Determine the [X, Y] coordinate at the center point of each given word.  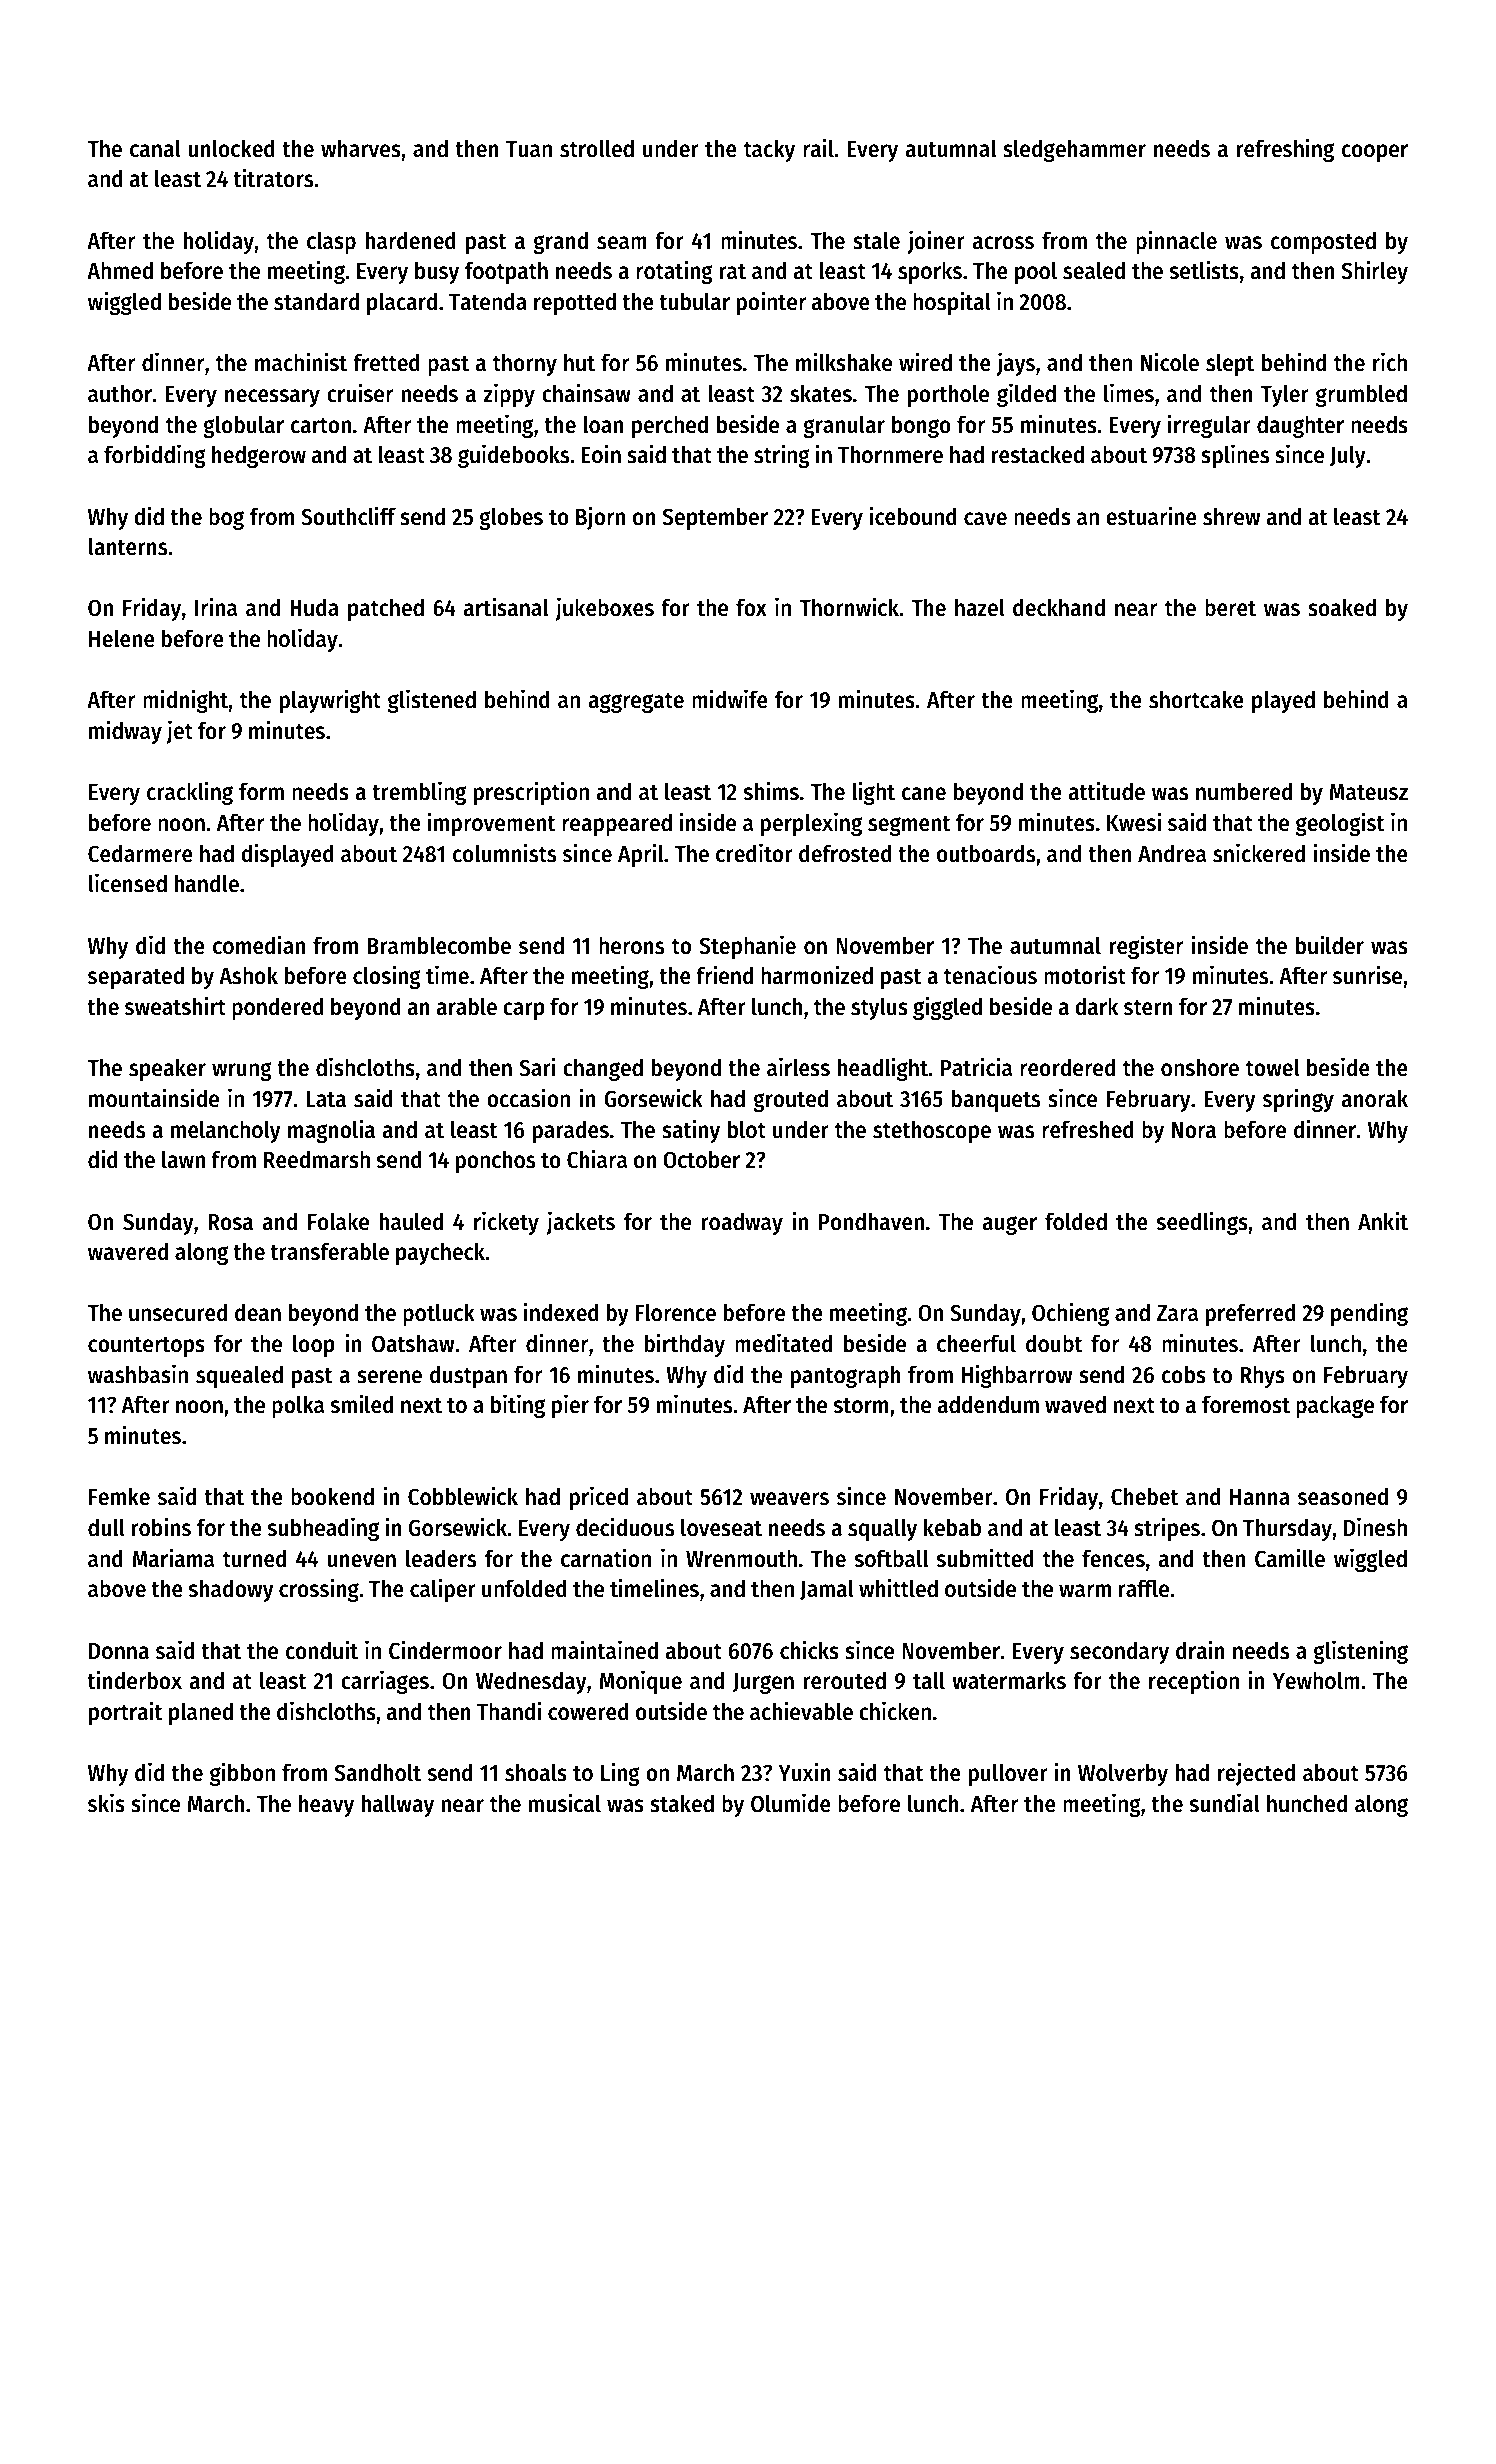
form [261, 791]
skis [106, 1803]
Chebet [1145, 1496]
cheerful [976, 1343]
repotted [575, 303]
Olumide [791, 1803]
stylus [879, 1008]
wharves [361, 148]
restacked [1038, 454]
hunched [1307, 1803]
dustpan [468, 1376]
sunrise [1367, 975]
